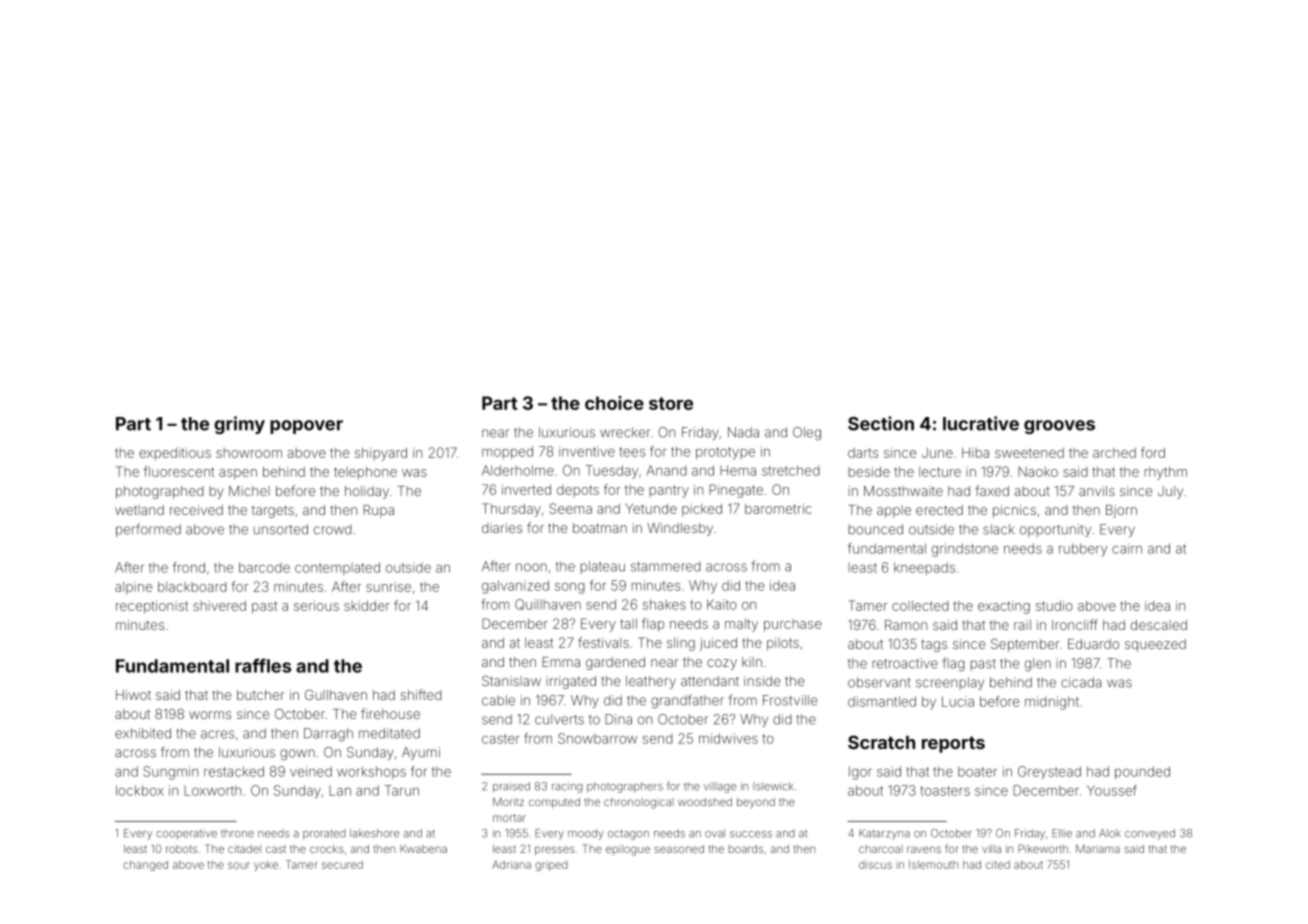  I want to click on prototype, so click(725, 453).
